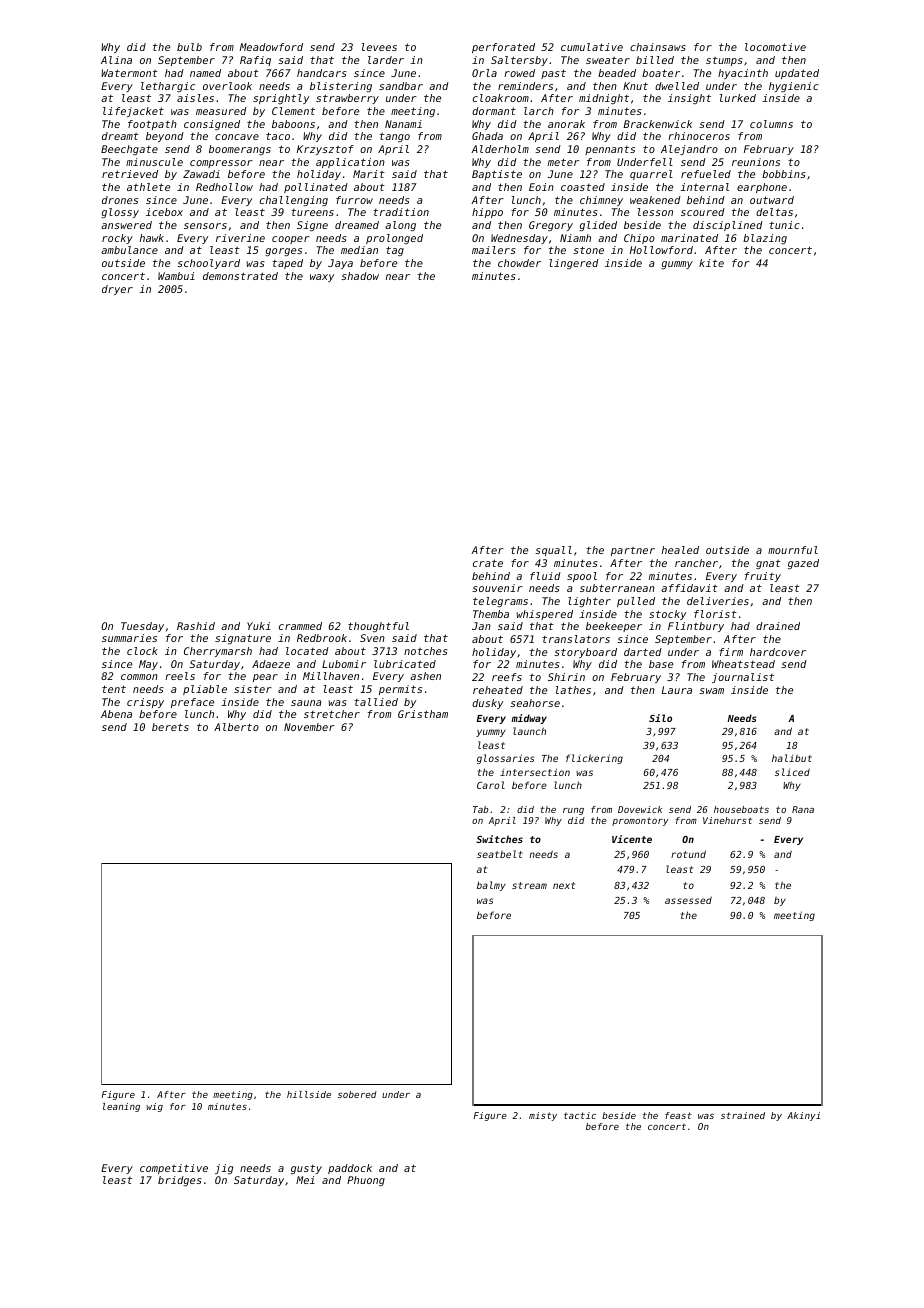 The height and width of the screenshot is (1308, 924). Describe the element at coordinates (237, 137) in the screenshot. I see `concave` at that location.
